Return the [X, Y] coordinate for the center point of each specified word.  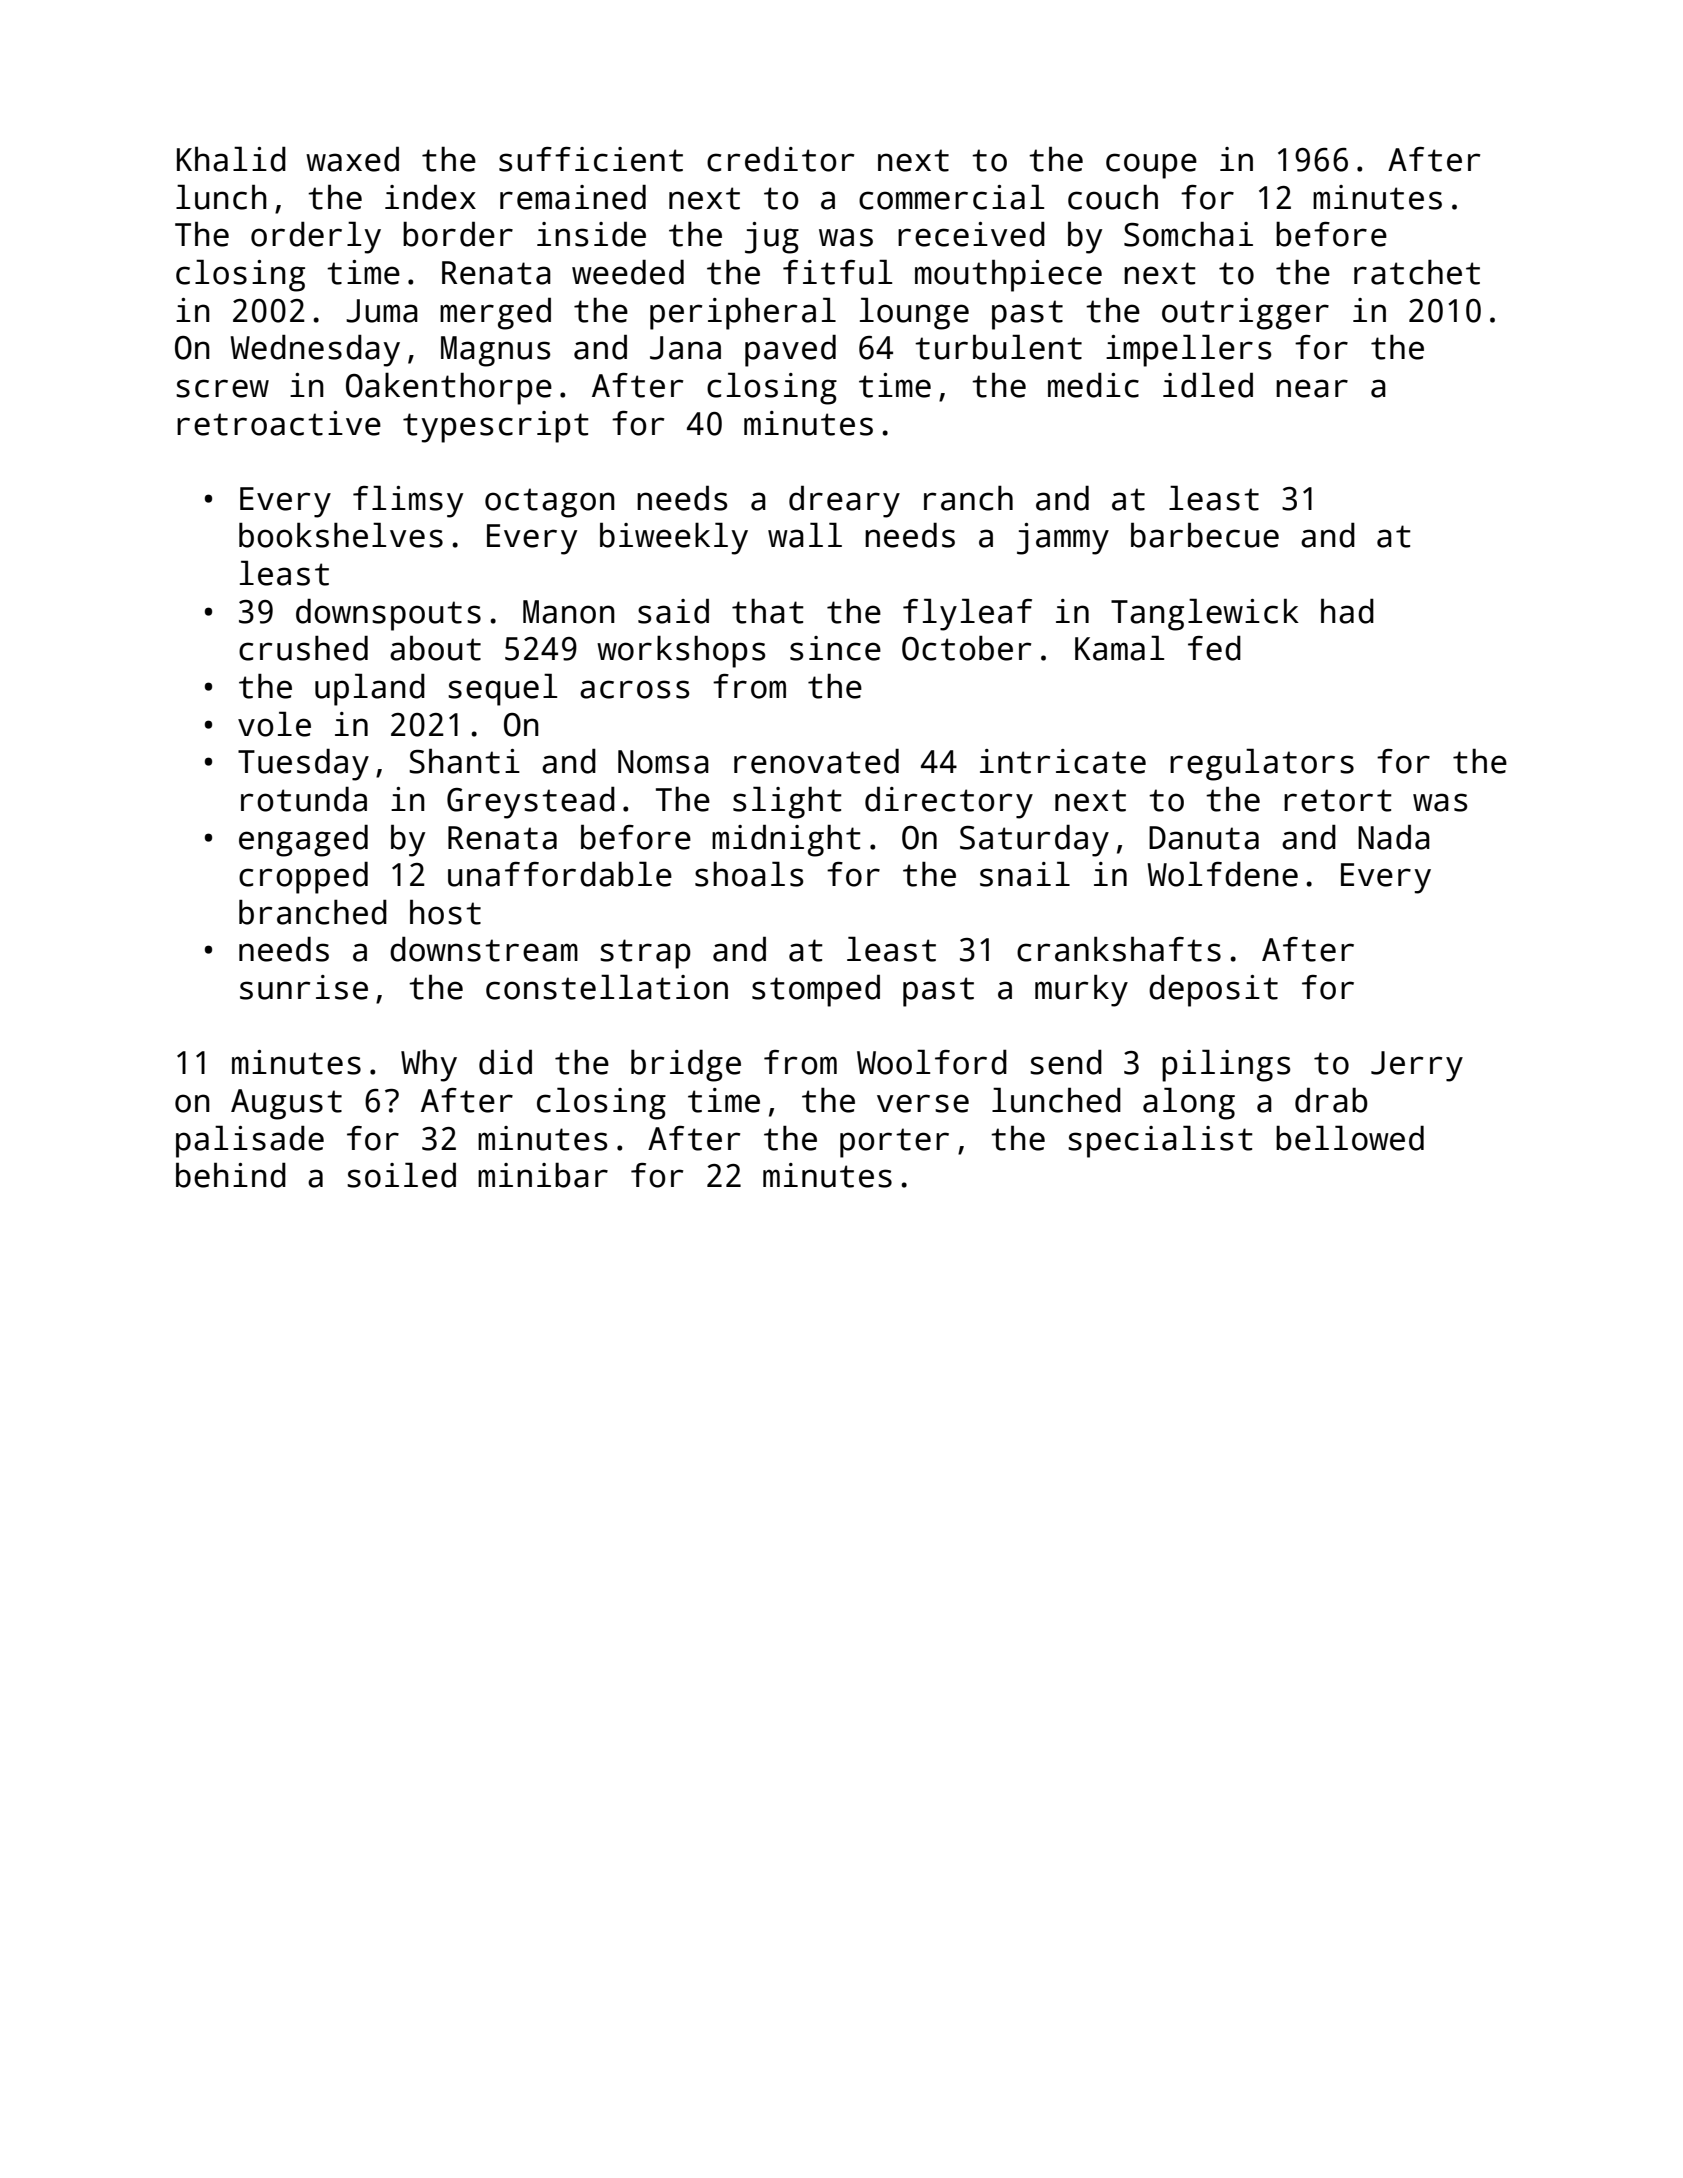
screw [222, 388]
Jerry [1417, 1066]
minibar [543, 1175]
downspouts [388, 615]
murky [1081, 990]
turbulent [998, 347]
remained [573, 197]
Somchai [1188, 234]
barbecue [1205, 535]
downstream [484, 949]
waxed [352, 159]
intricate [1063, 761]
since [835, 648]
